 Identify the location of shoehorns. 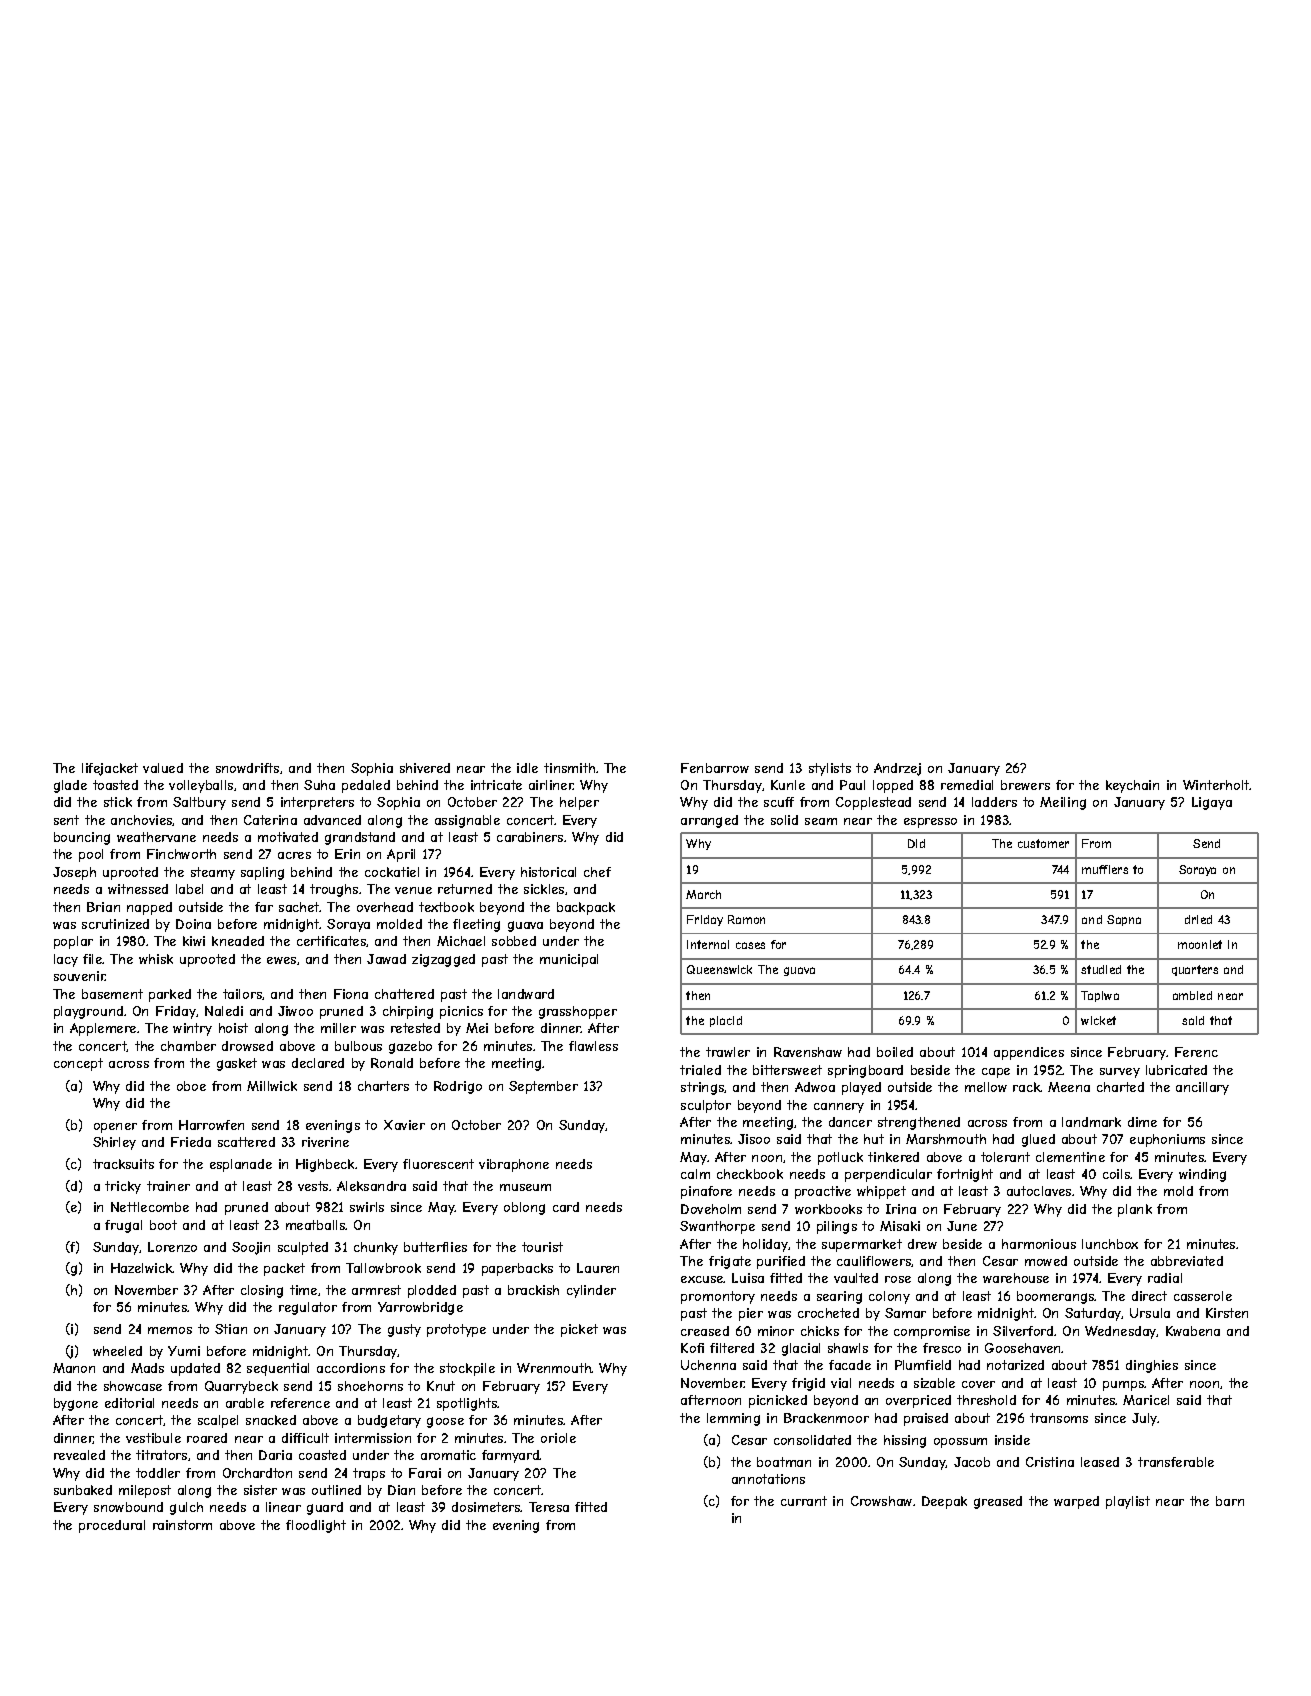
(370, 1386).
